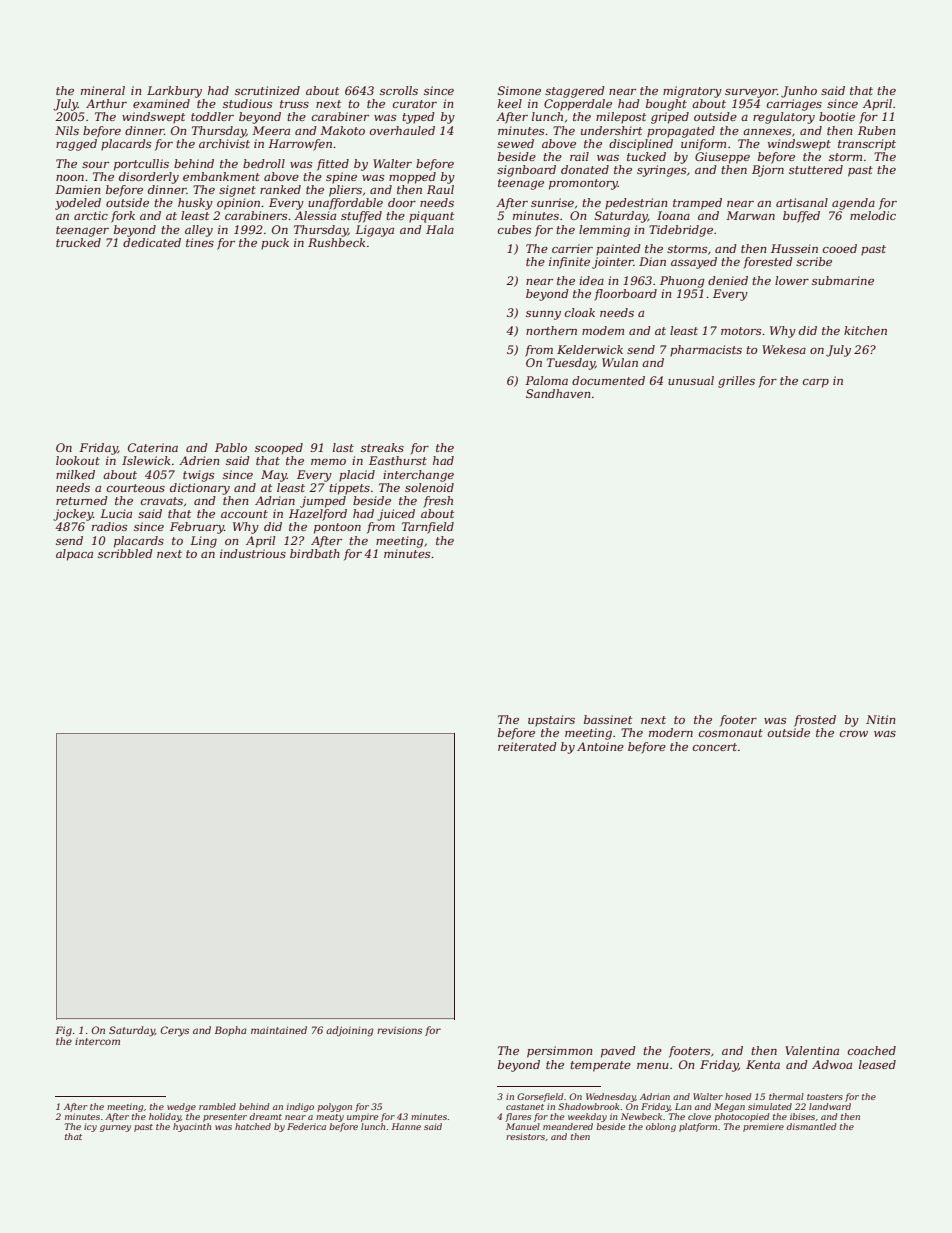 This screenshot has height=1233, width=952. What do you see at coordinates (174, 1031) in the screenshot?
I see `Cerys` at bounding box center [174, 1031].
